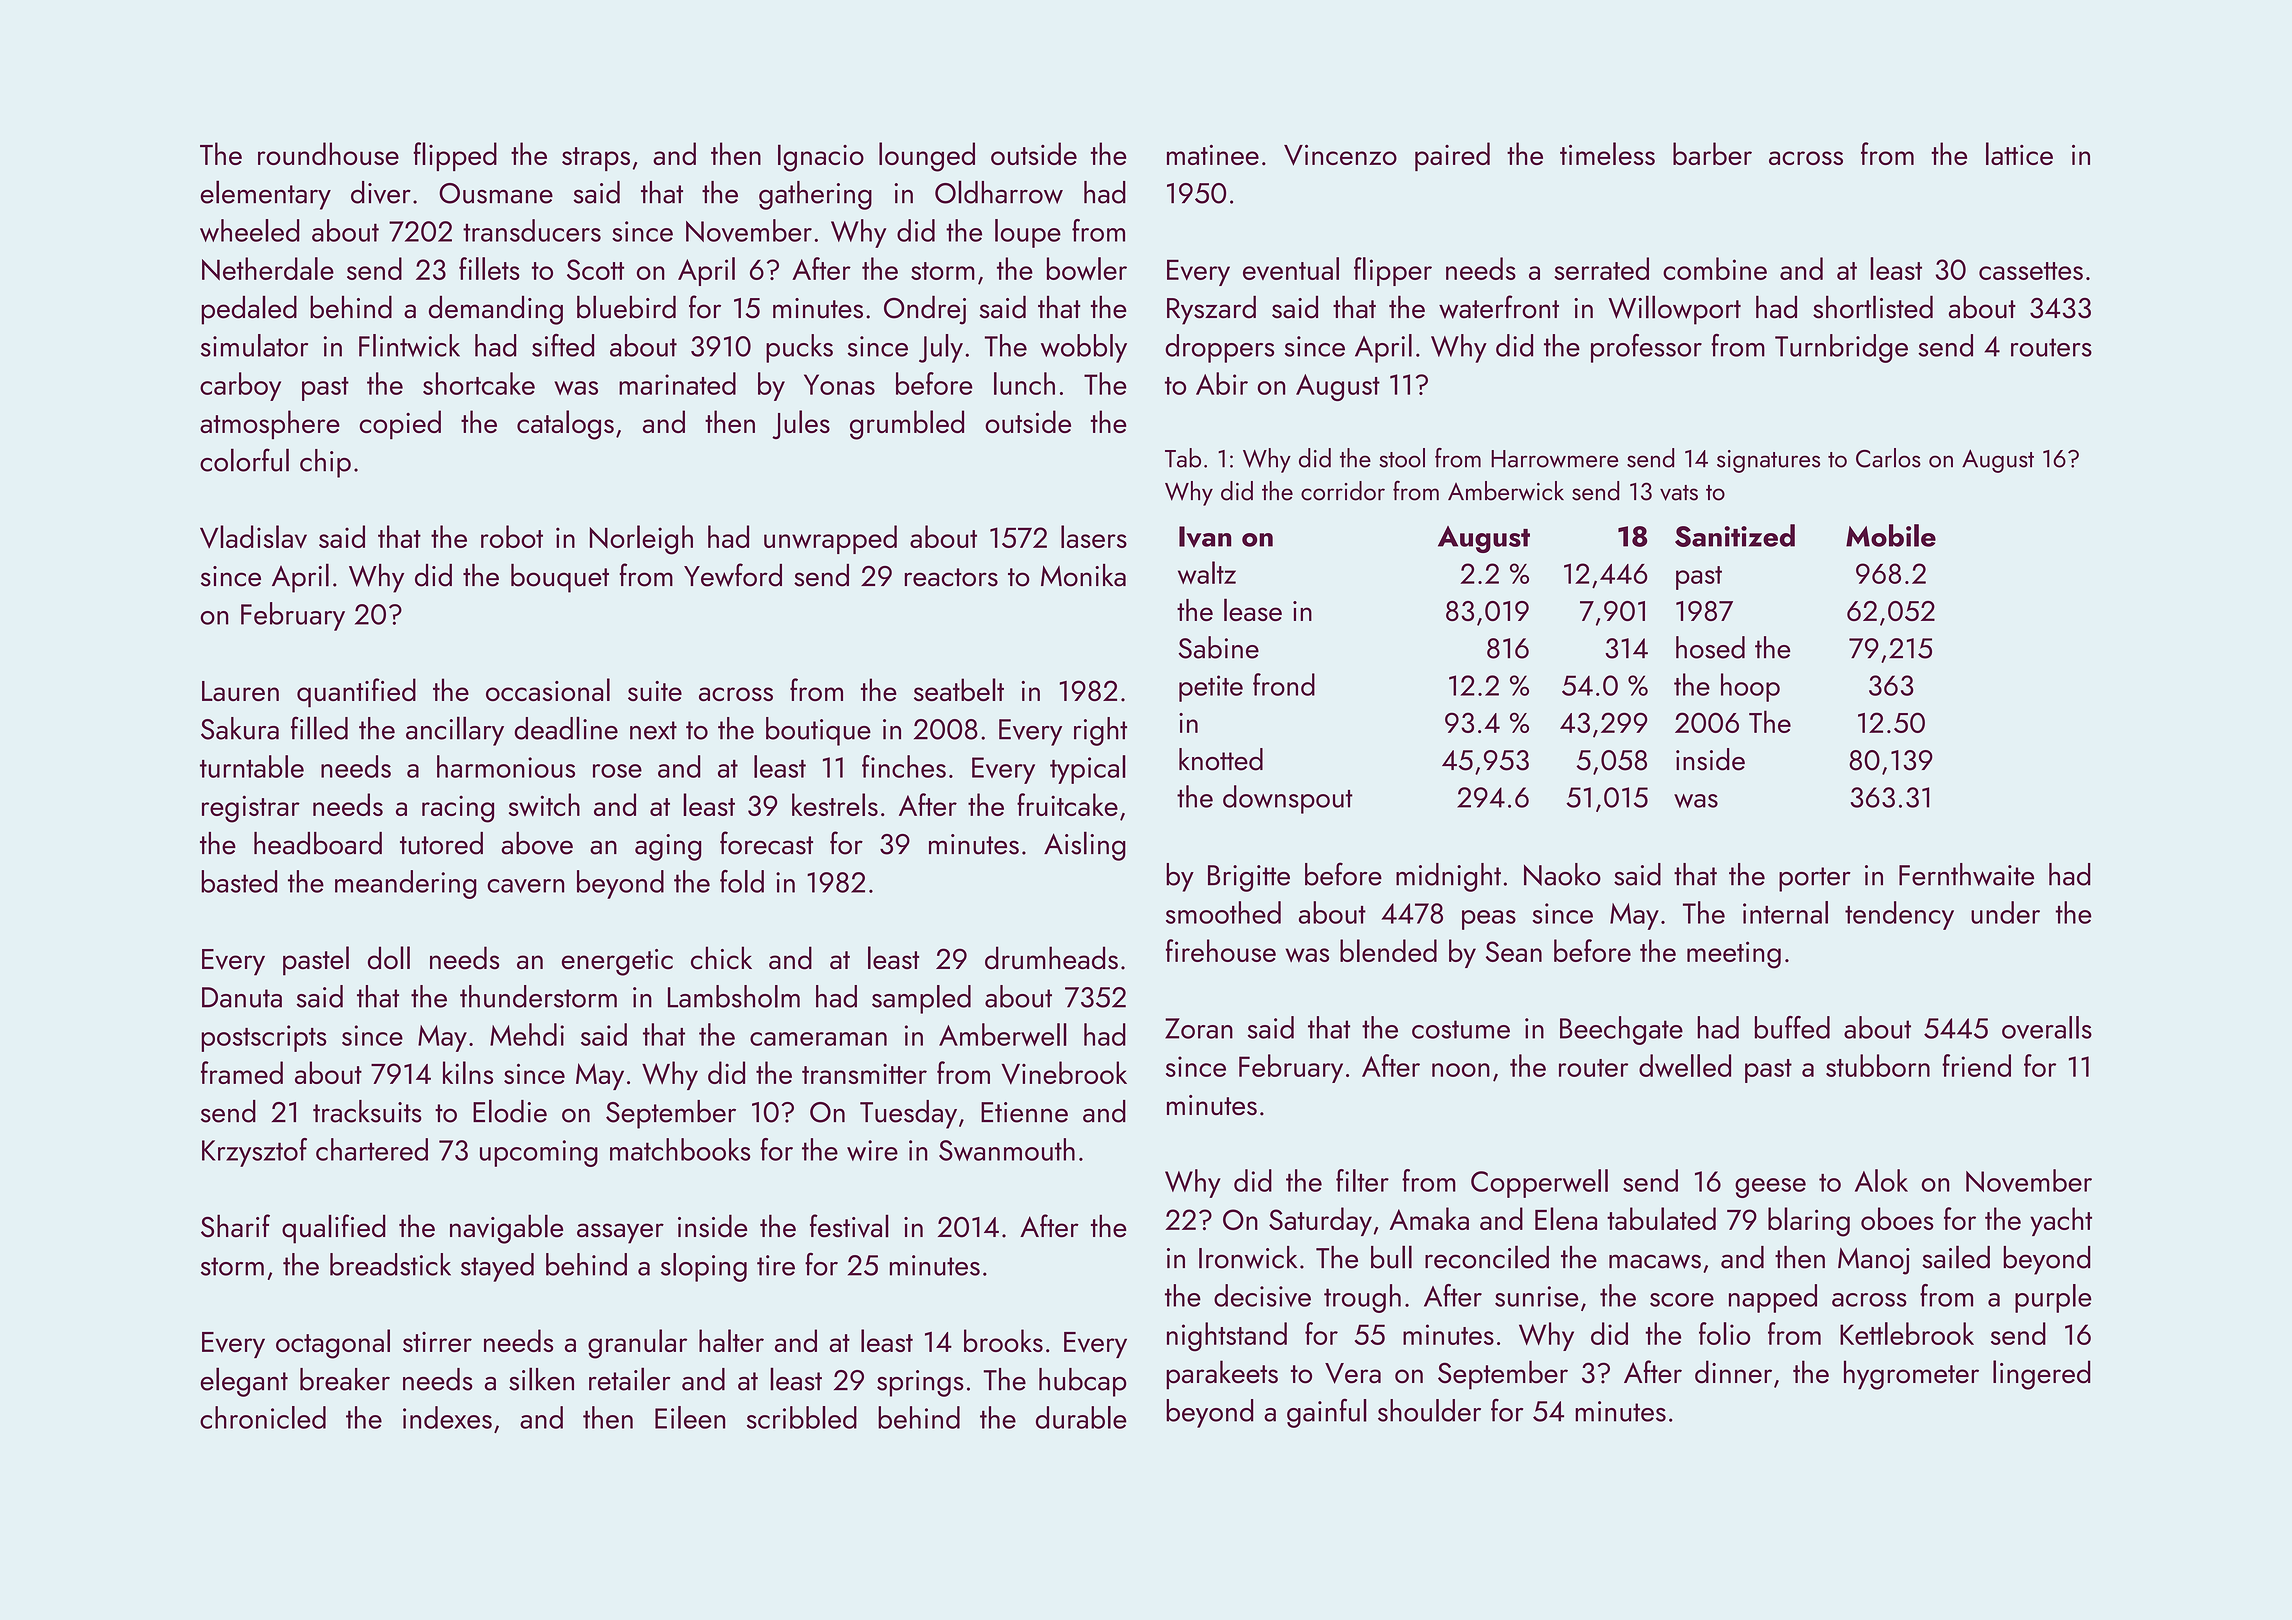 The width and height of the screenshot is (2292, 1620). What do you see at coordinates (1088, 769) in the screenshot?
I see `typical` at bounding box center [1088, 769].
